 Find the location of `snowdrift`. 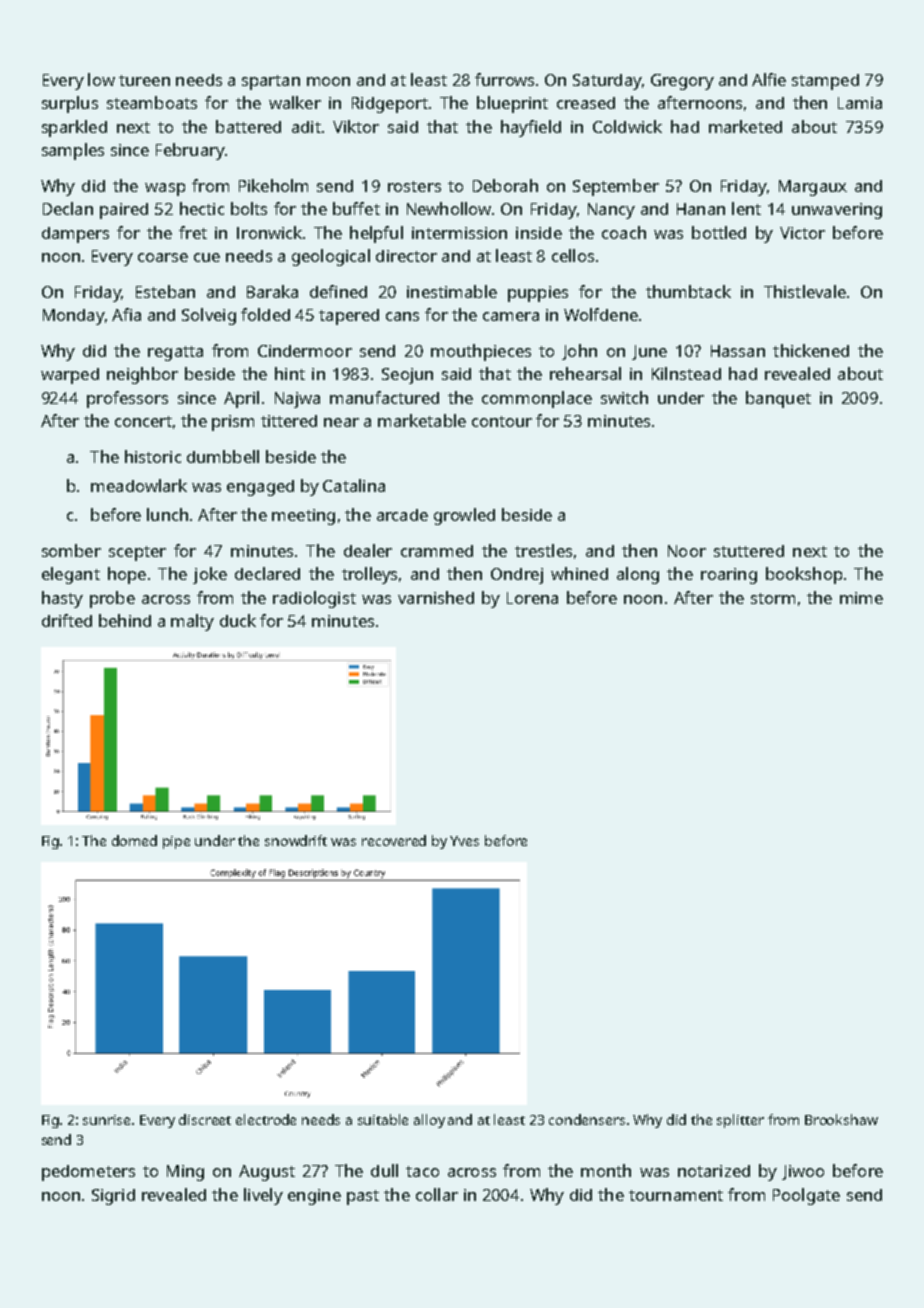

snowdrift is located at coordinates (296, 840).
